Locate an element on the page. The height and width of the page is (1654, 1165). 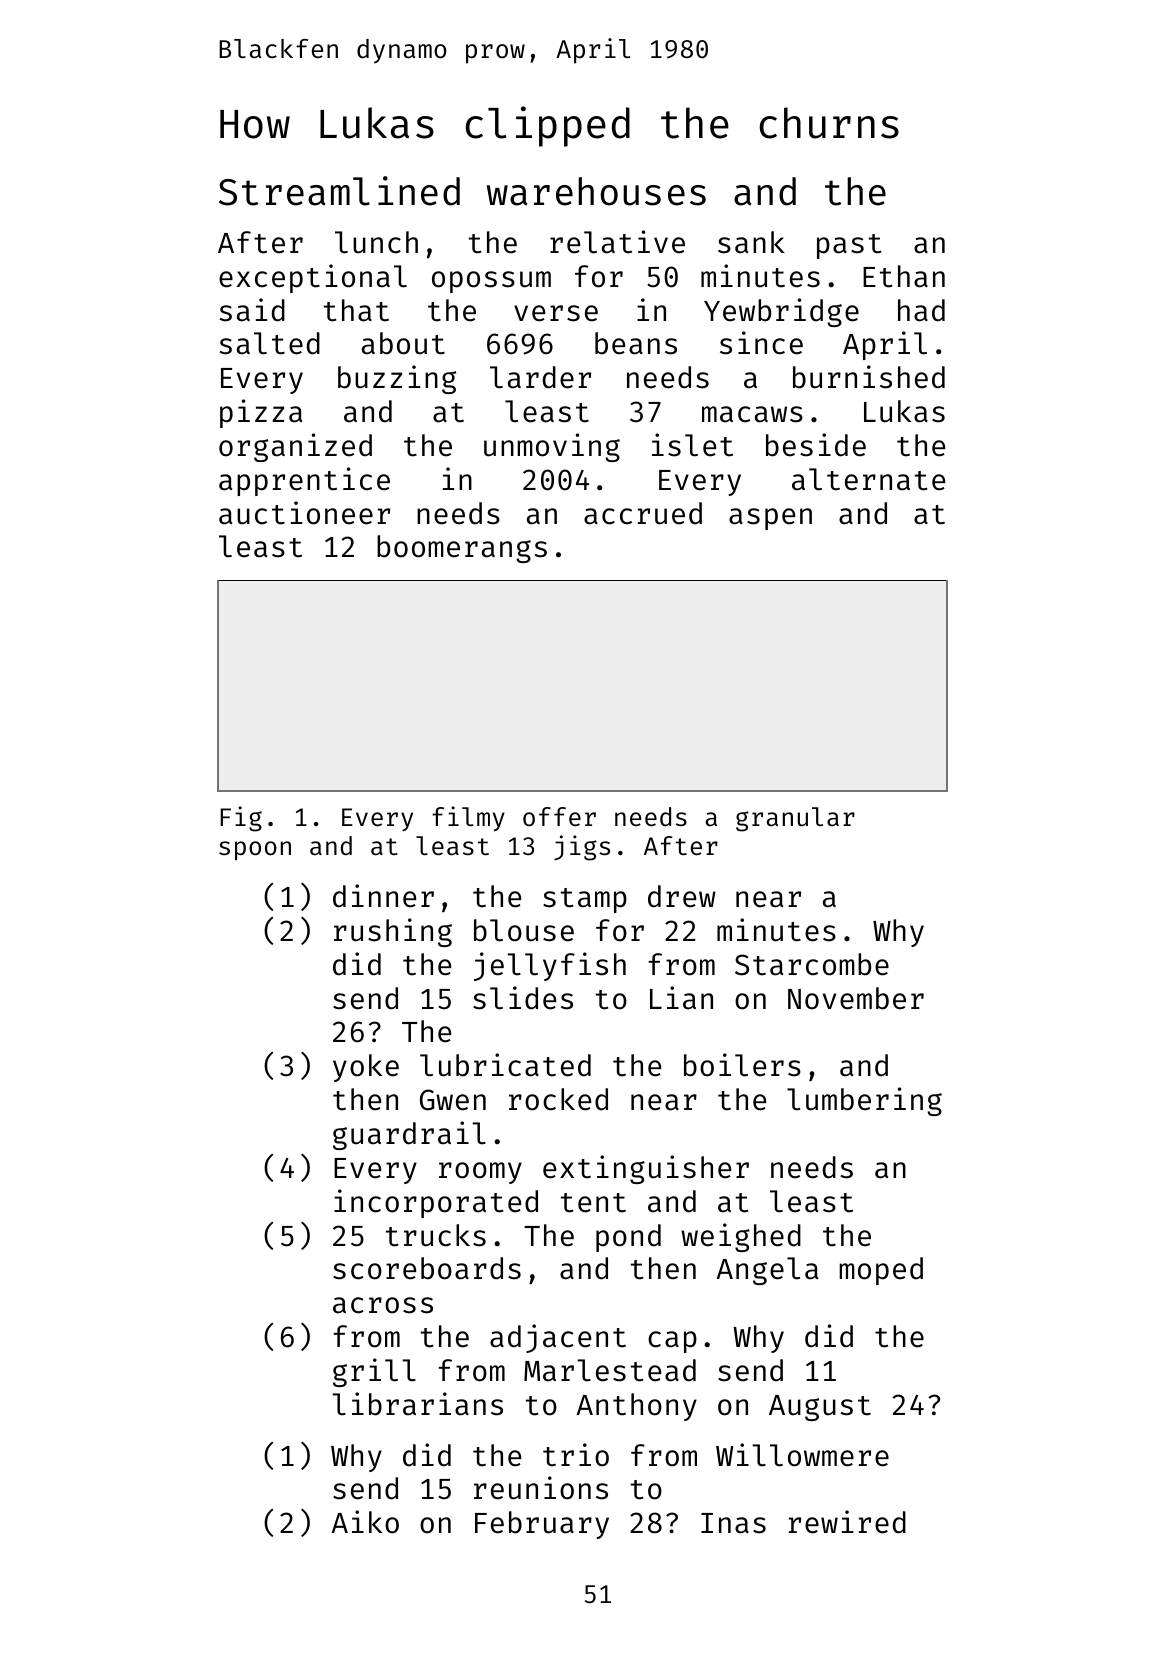
tent is located at coordinates (593, 1203).
